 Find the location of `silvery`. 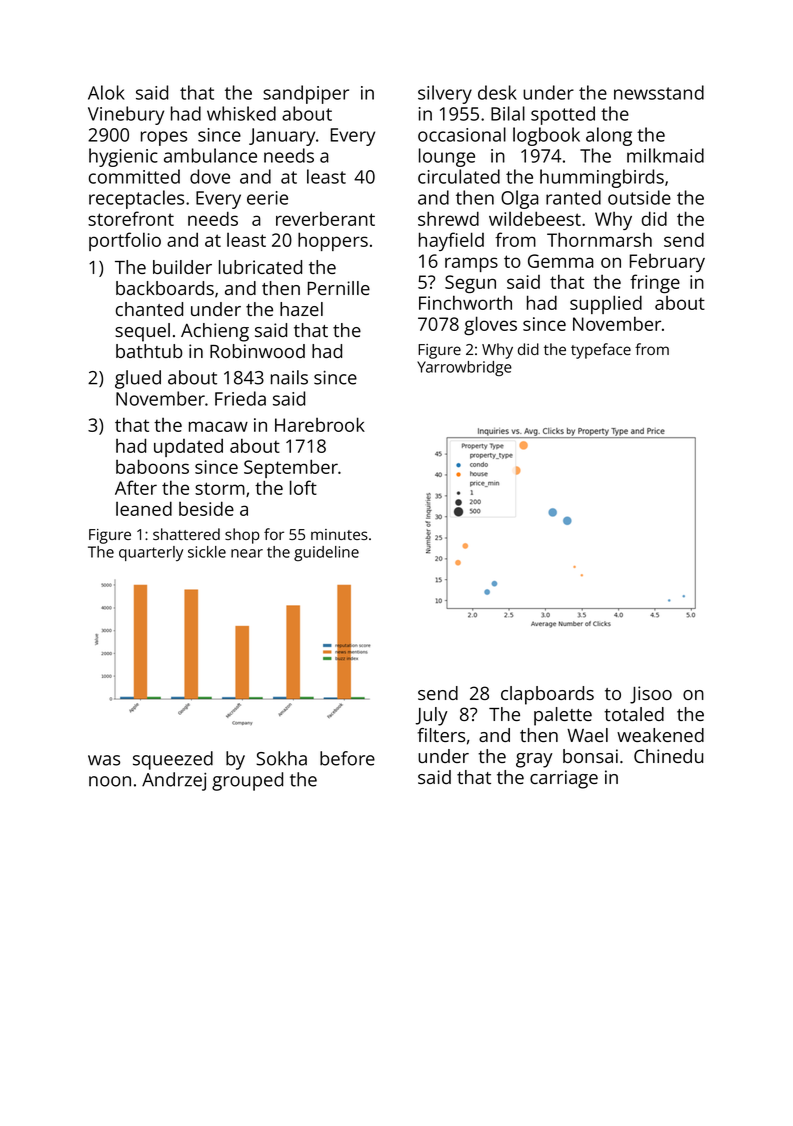

silvery is located at coordinates (445, 94).
